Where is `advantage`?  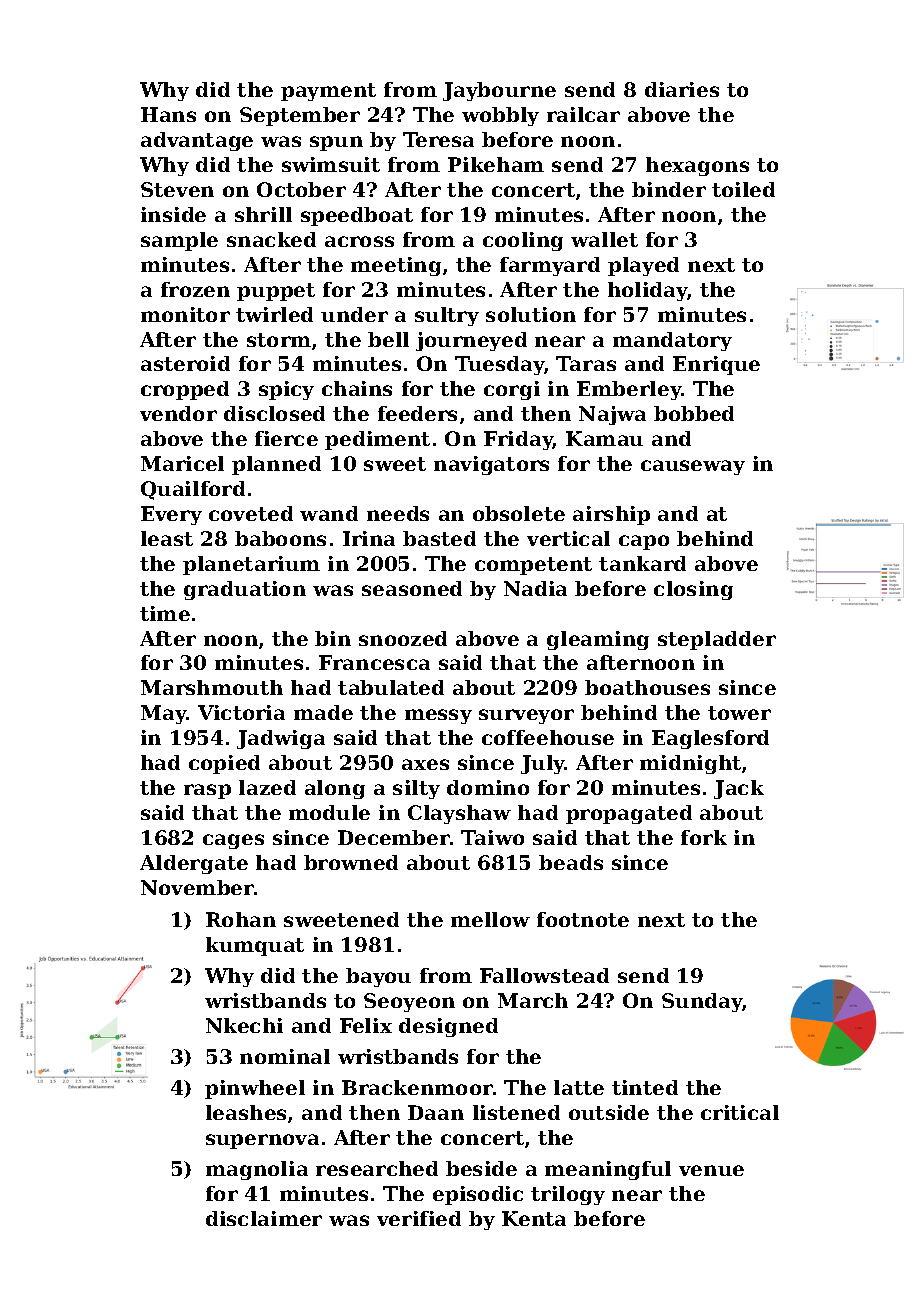 advantage is located at coordinates (197, 141).
